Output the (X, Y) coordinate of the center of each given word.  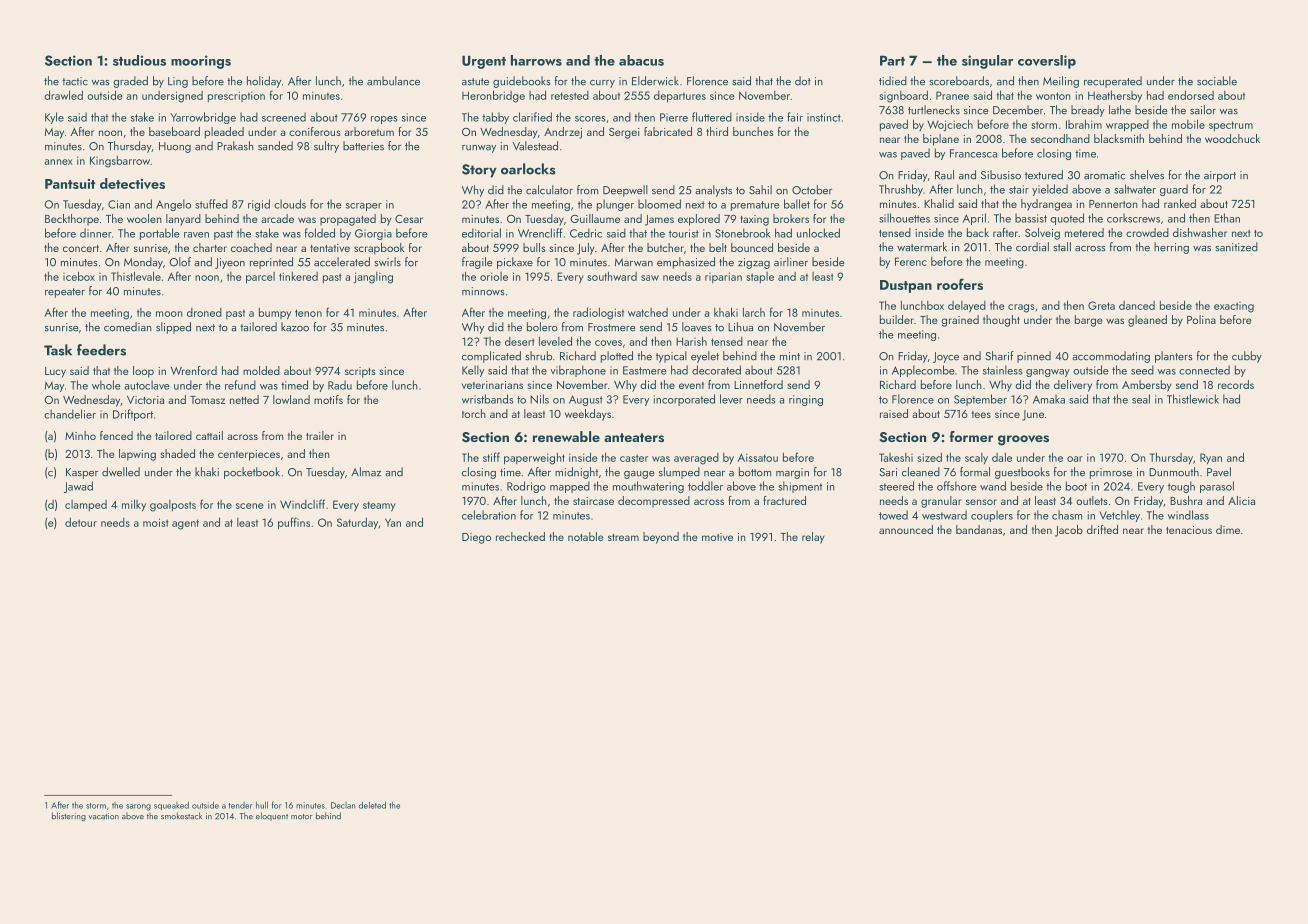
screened (284, 117)
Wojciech (950, 125)
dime (1228, 529)
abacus (641, 60)
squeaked (171, 806)
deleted (372, 805)
